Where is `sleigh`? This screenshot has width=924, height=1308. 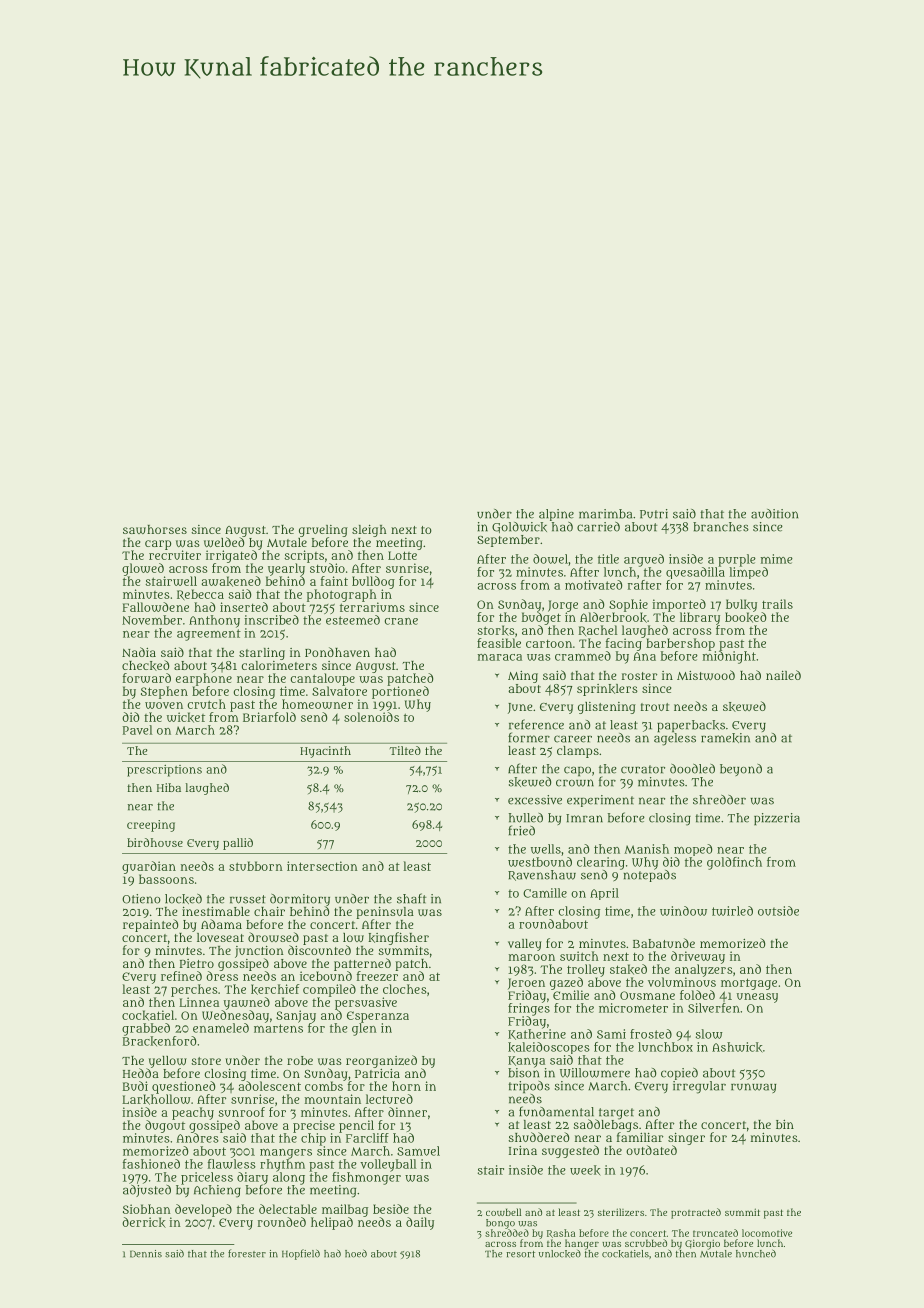
sleigh is located at coordinates (369, 531).
